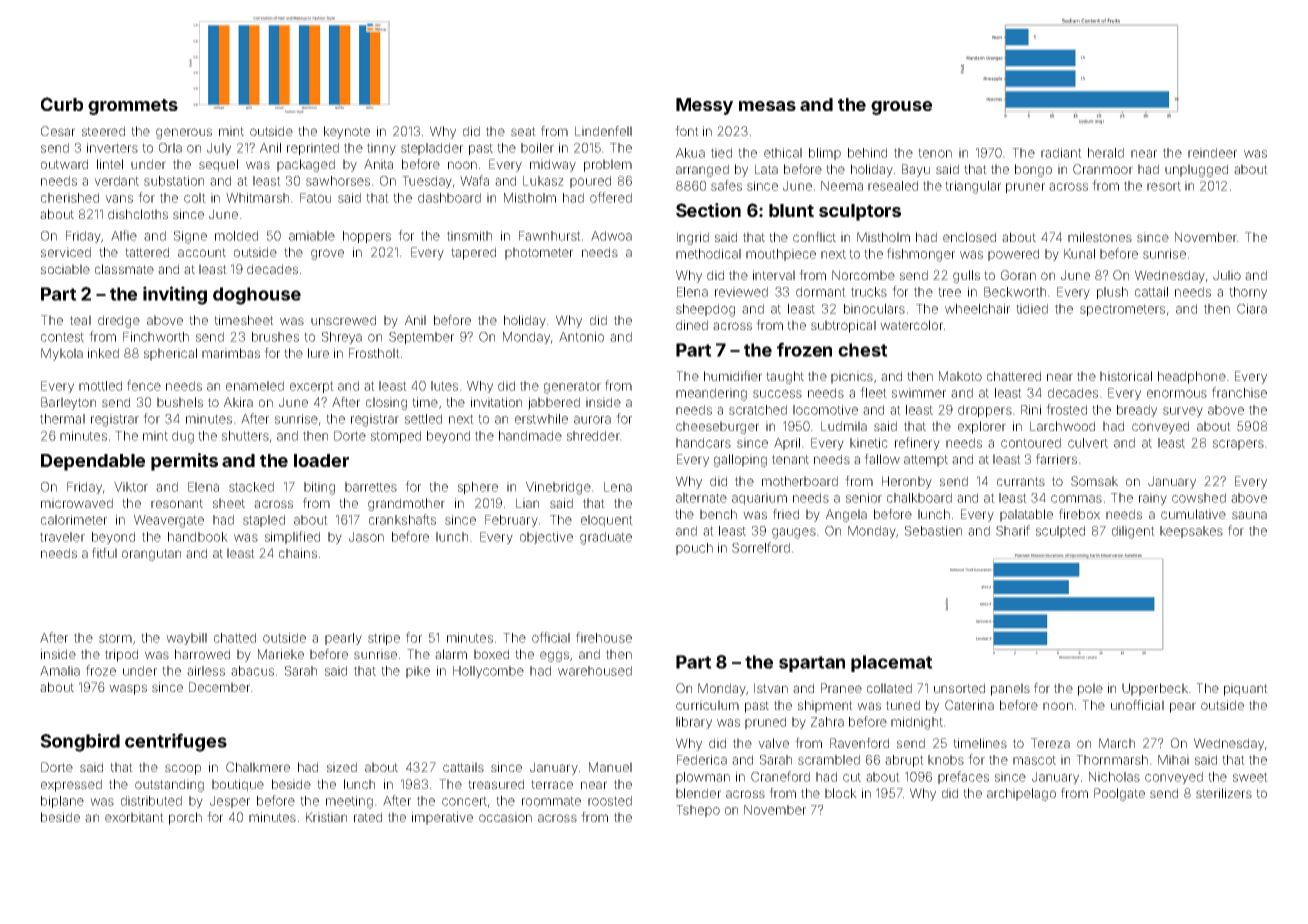 This image has height=924, width=1308. Describe the element at coordinates (581, 337) in the image. I see `Antonio` at that location.
